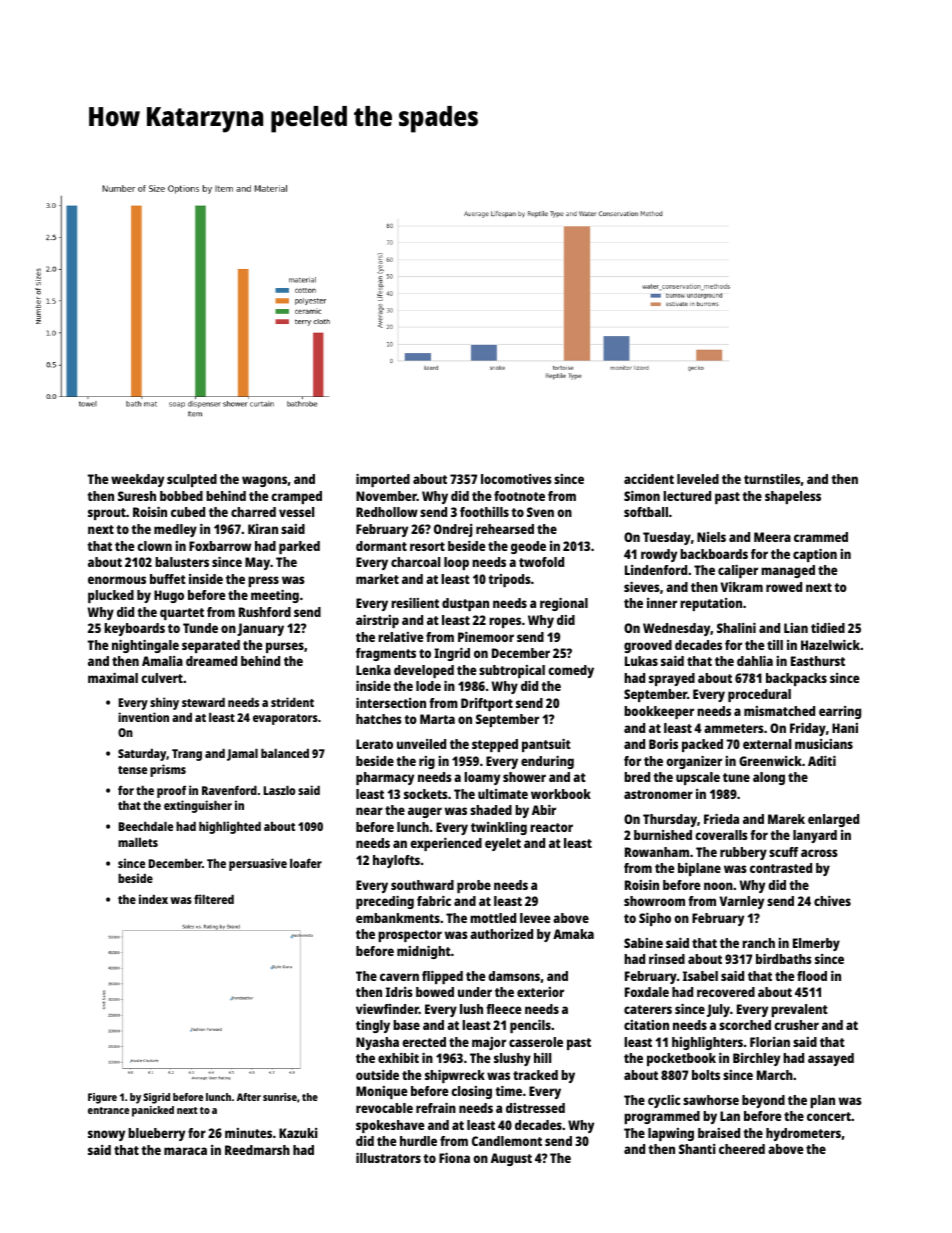  Describe the element at coordinates (264, 481) in the screenshot. I see `wagons` at that location.
